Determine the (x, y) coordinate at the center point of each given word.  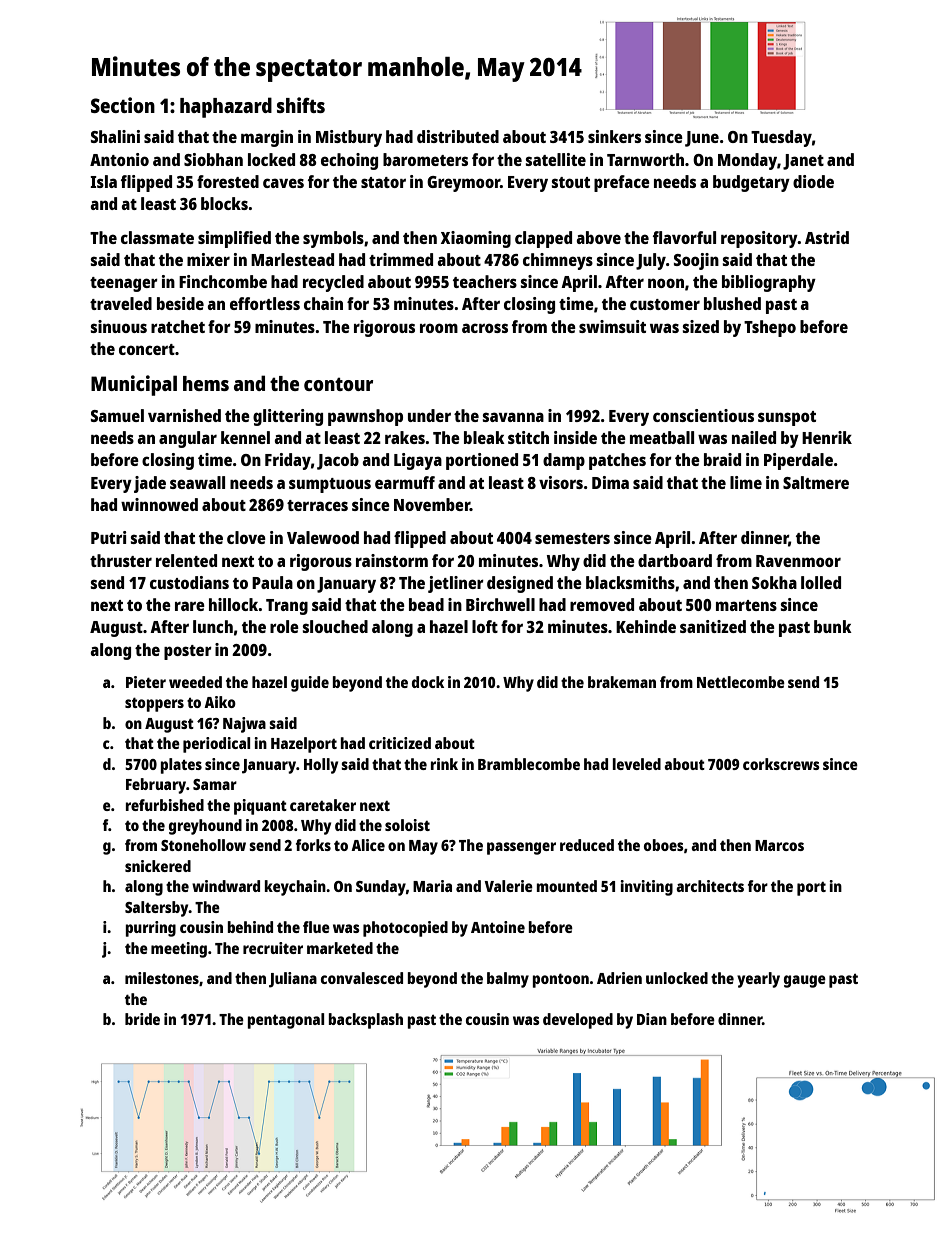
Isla (103, 181)
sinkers (614, 136)
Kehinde (646, 626)
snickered (158, 866)
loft (485, 626)
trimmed (401, 259)
